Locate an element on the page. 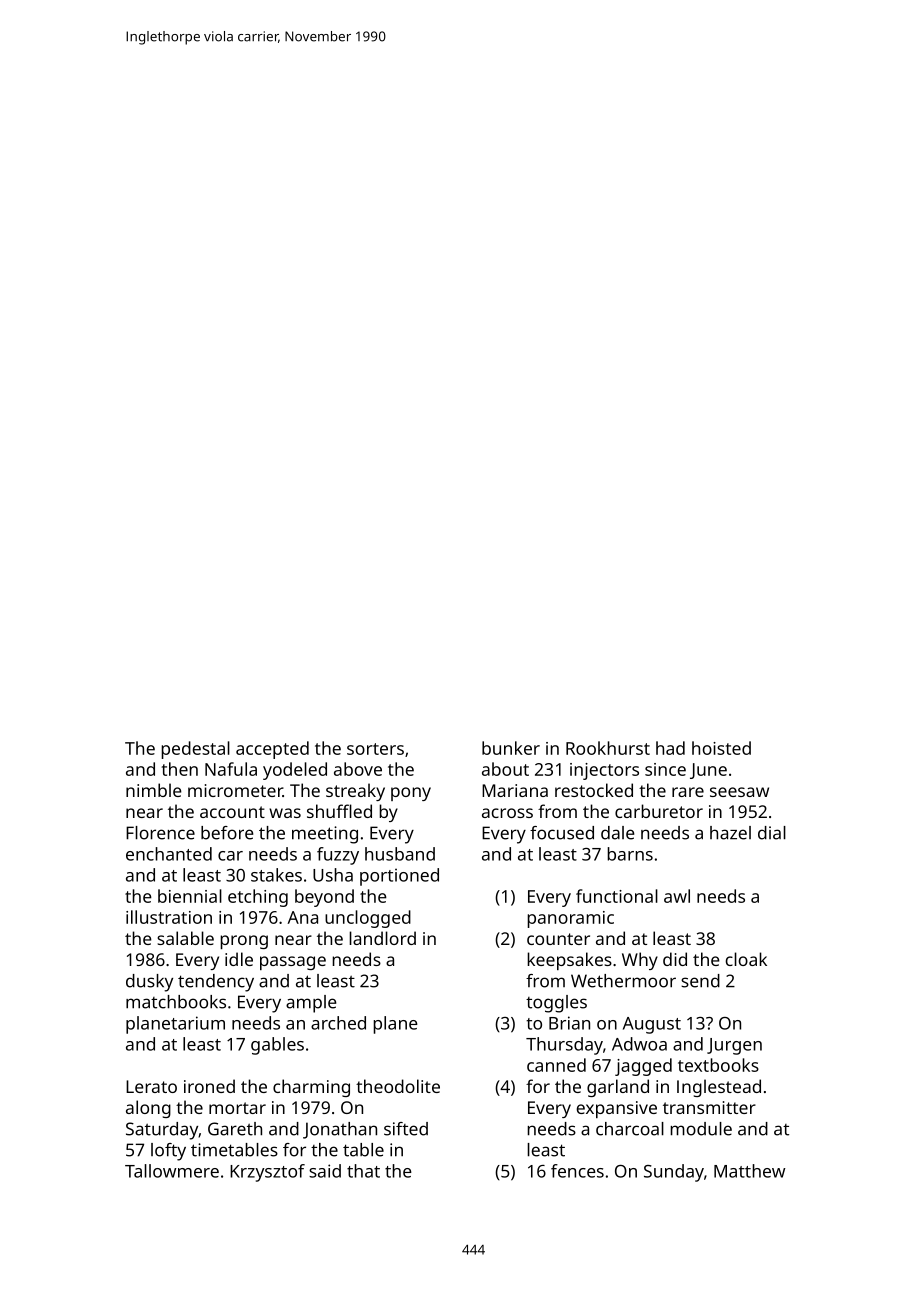  dale is located at coordinates (617, 833).
